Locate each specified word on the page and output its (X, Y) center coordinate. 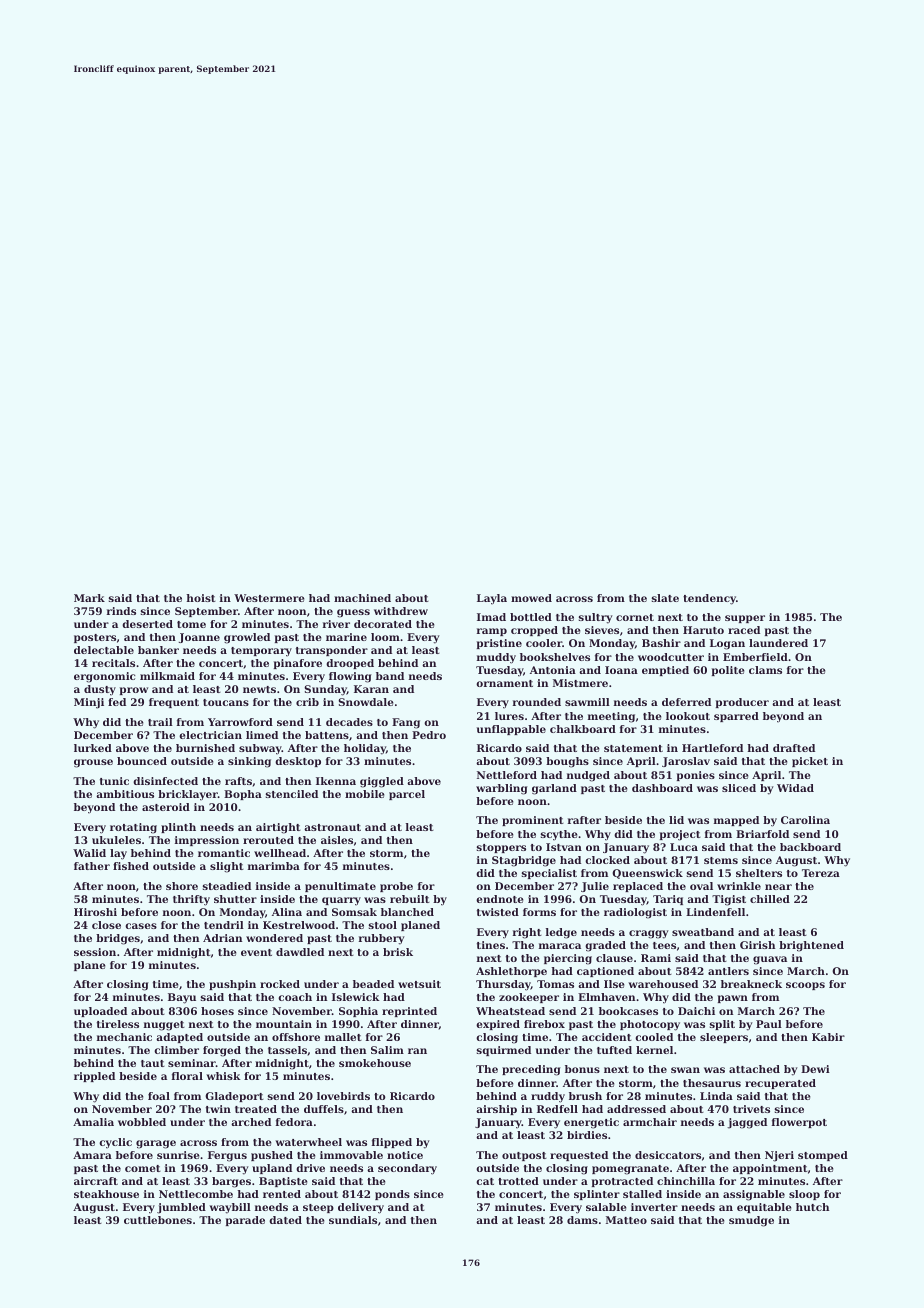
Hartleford (712, 748)
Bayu (182, 998)
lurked (93, 748)
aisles (337, 840)
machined (362, 598)
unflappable (511, 730)
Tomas (555, 984)
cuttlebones (158, 1220)
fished (131, 866)
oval (701, 886)
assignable (754, 1195)
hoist (201, 598)
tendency (709, 599)
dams (582, 1220)
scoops (805, 986)
